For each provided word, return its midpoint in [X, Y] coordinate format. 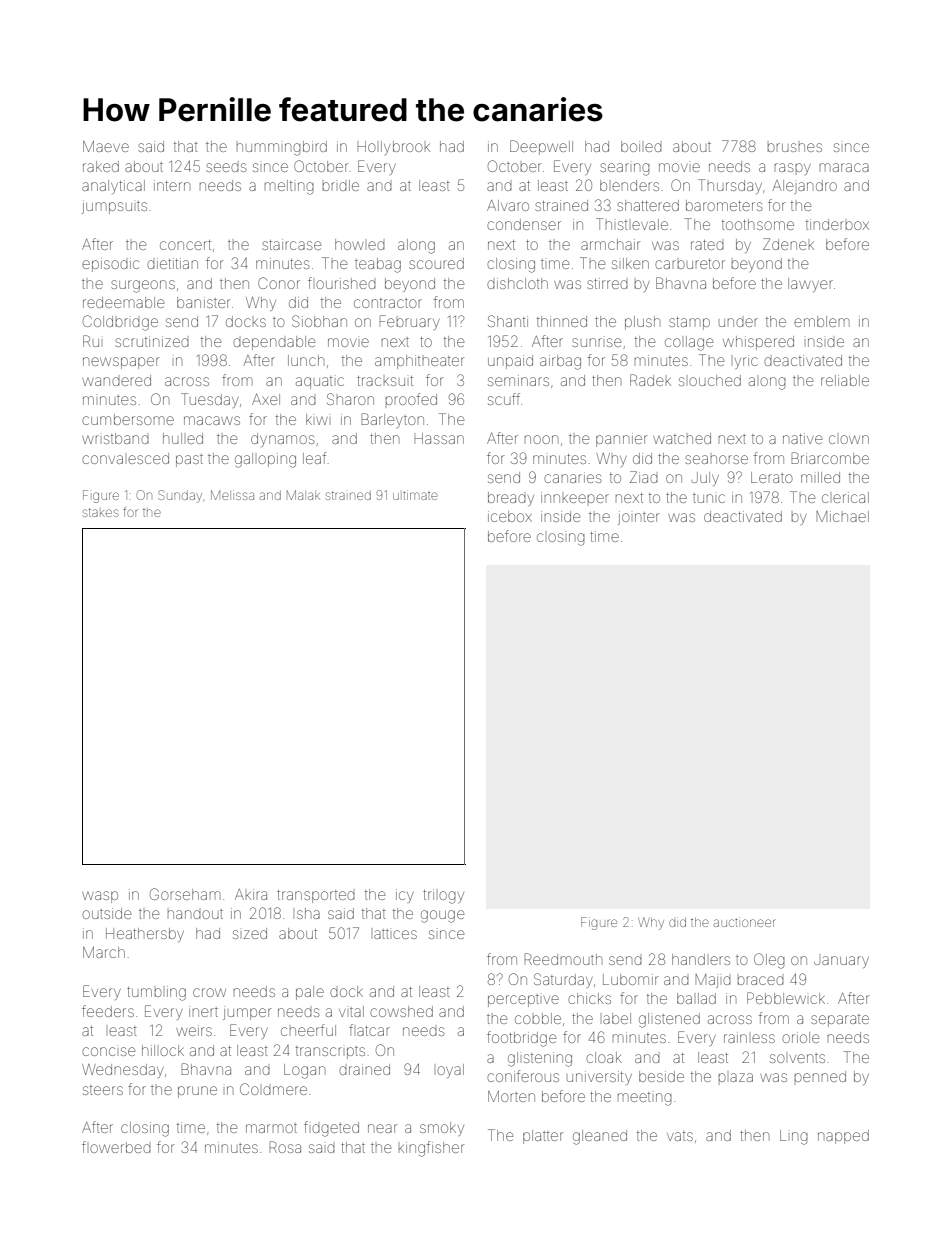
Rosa [285, 1147]
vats [680, 1136]
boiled [641, 146]
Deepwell [541, 147]
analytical [113, 187]
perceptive [523, 1000]
